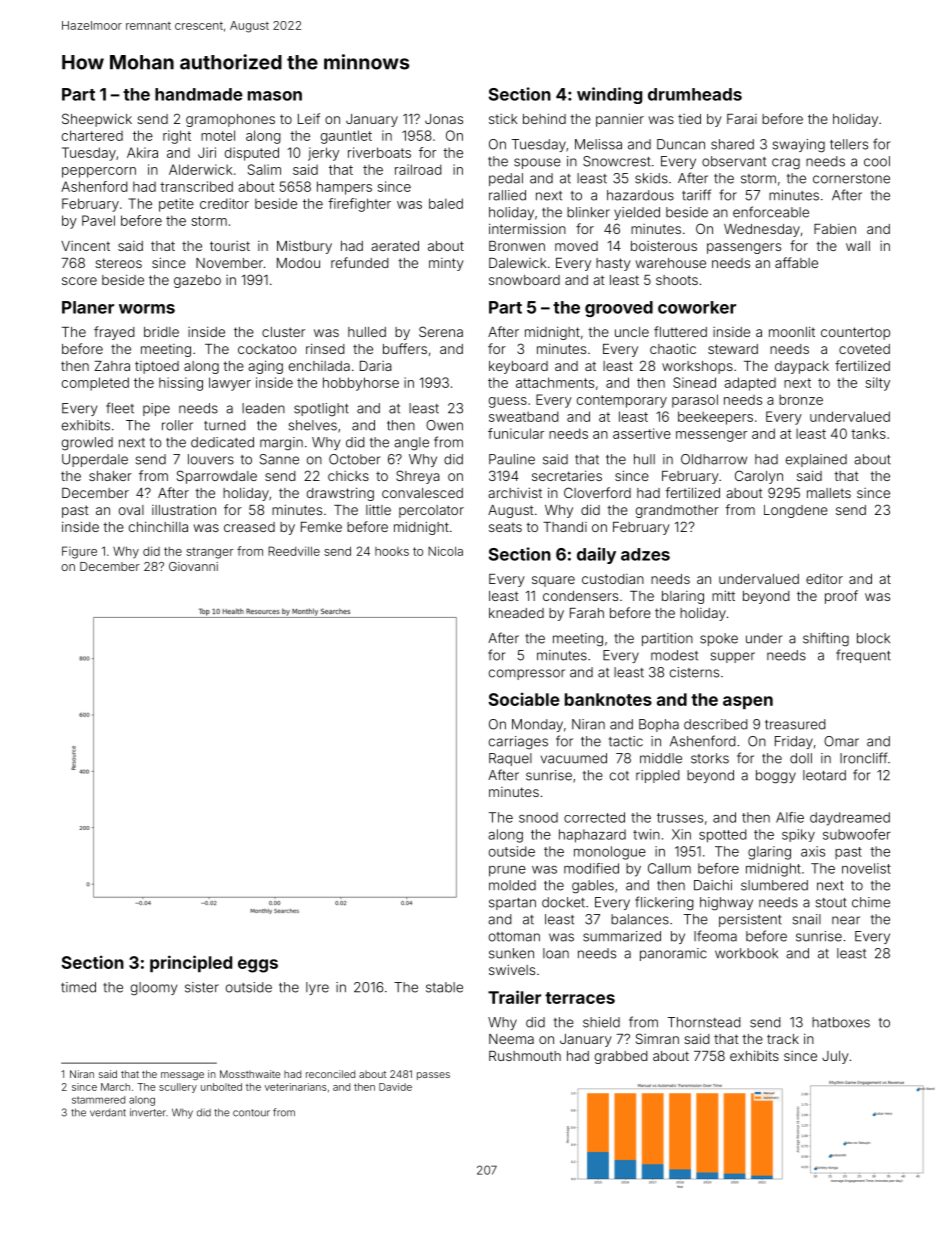 This screenshot has height=1233, width=952. I want to click on Mossthwaite, so click(250, 1074).
